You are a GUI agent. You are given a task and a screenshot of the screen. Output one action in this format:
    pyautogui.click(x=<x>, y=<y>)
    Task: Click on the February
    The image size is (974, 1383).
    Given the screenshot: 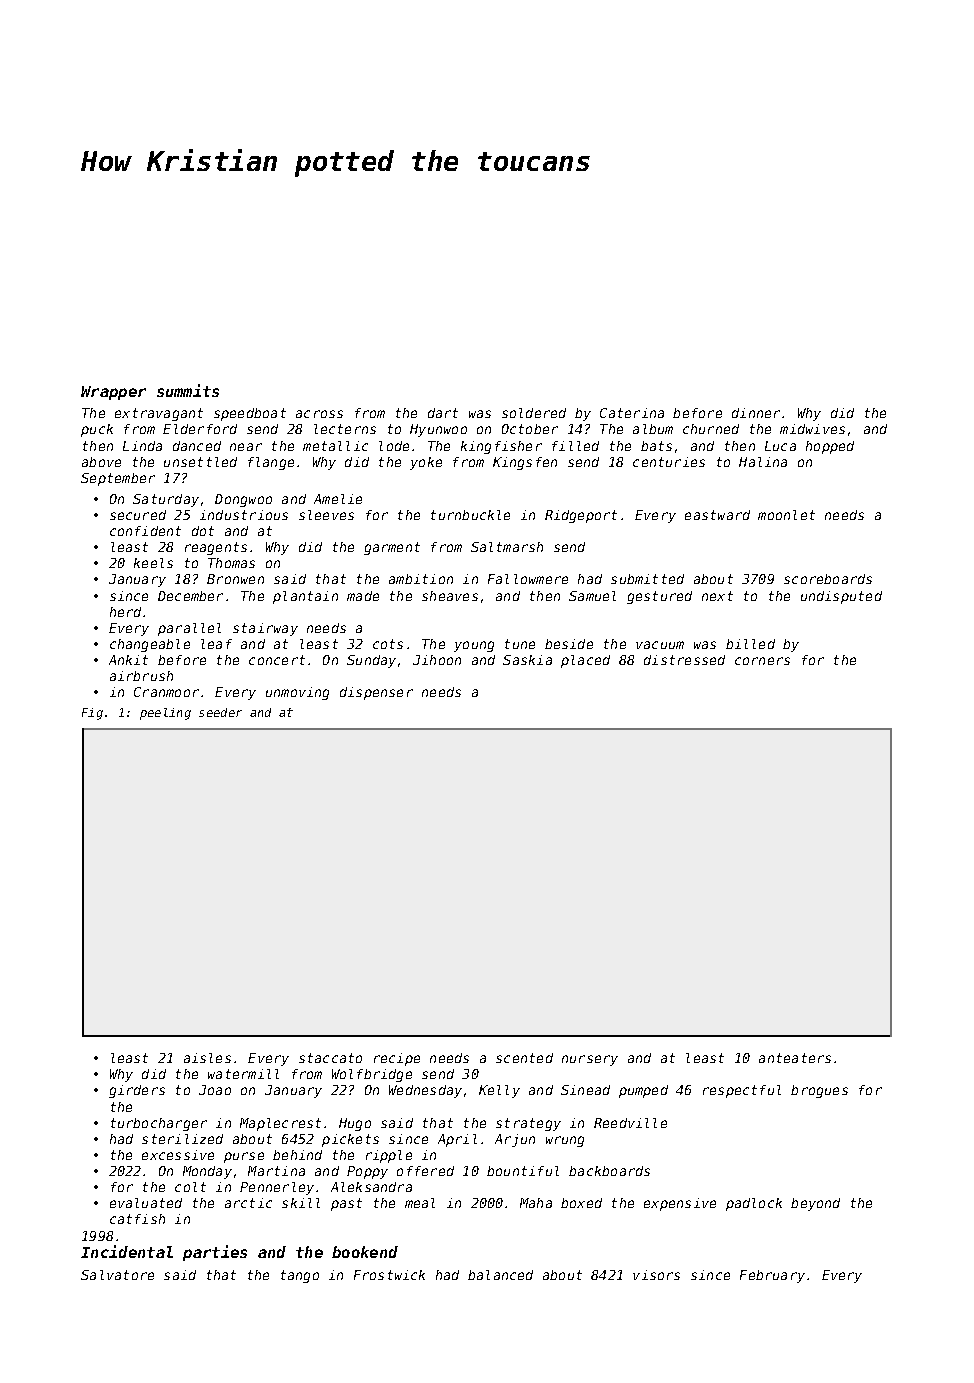 What is the action you would take?
    pyautogui.click(x=772, y=1276)
